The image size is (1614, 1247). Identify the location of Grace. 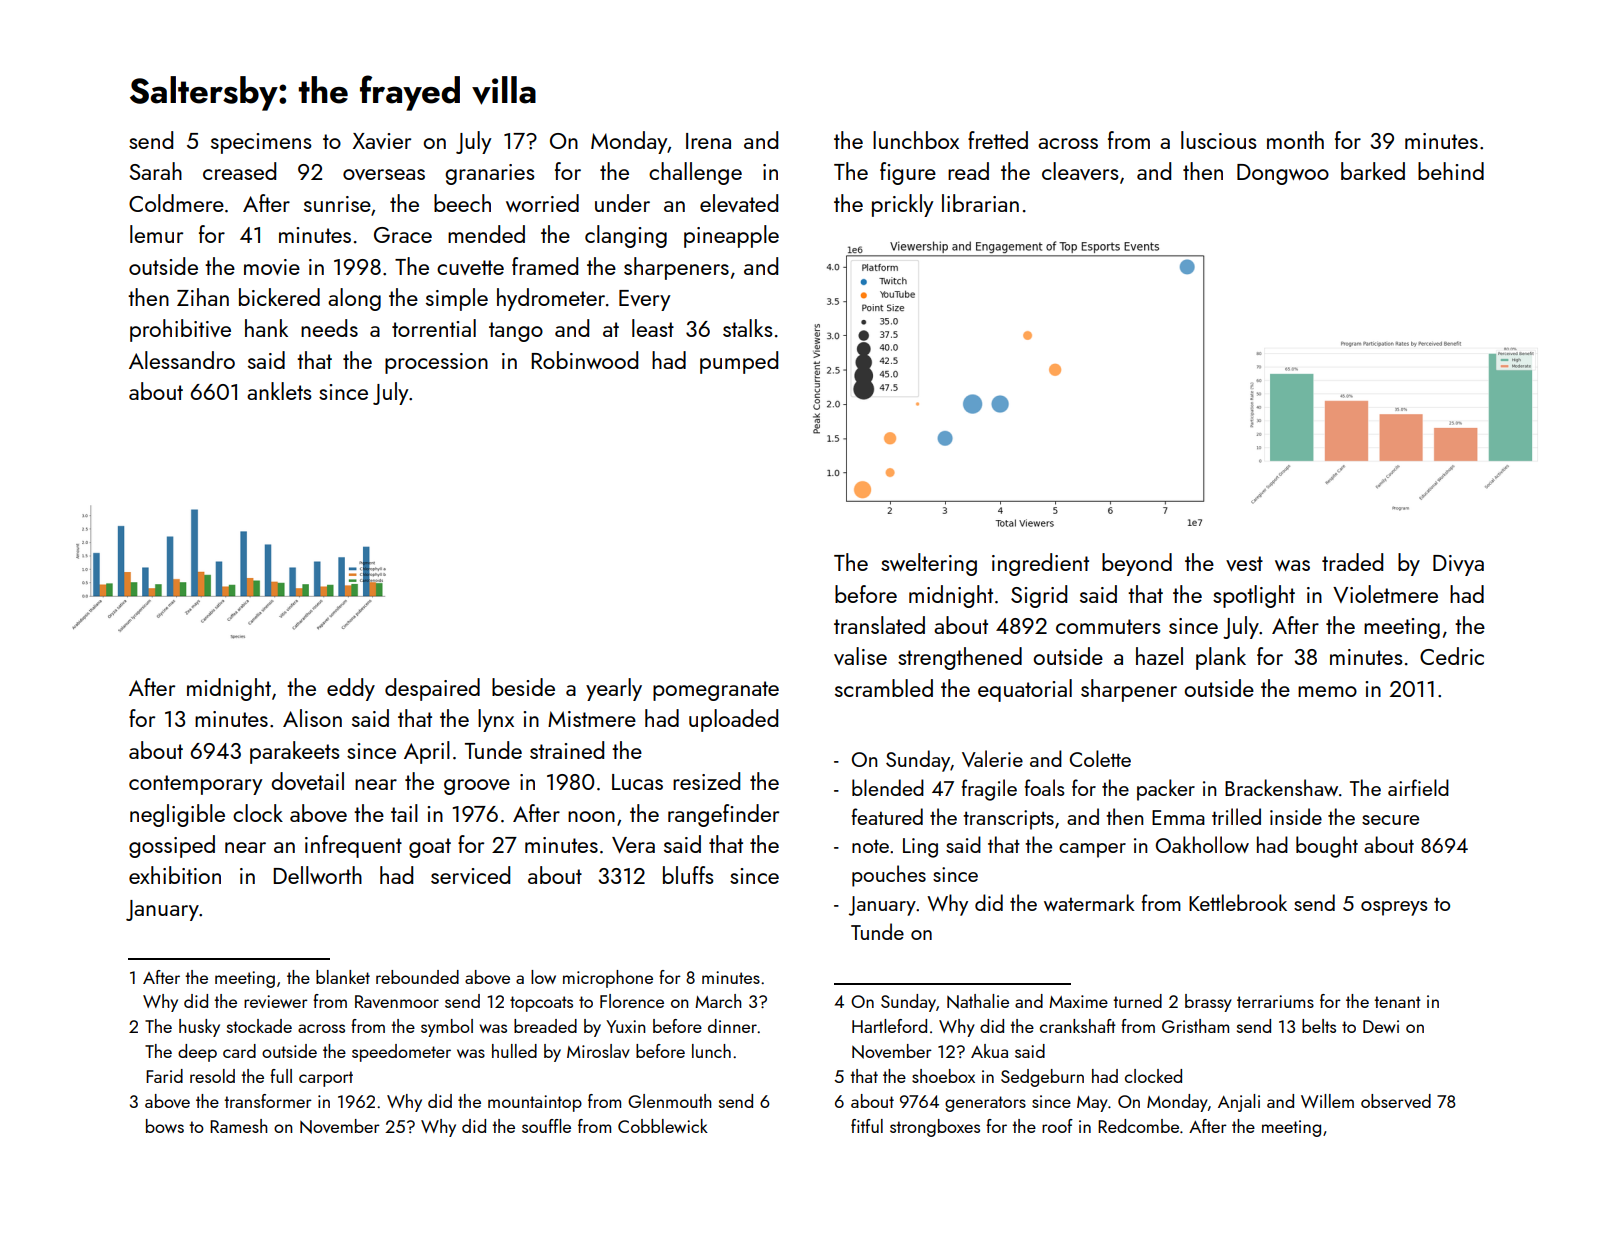
(403, 235).
